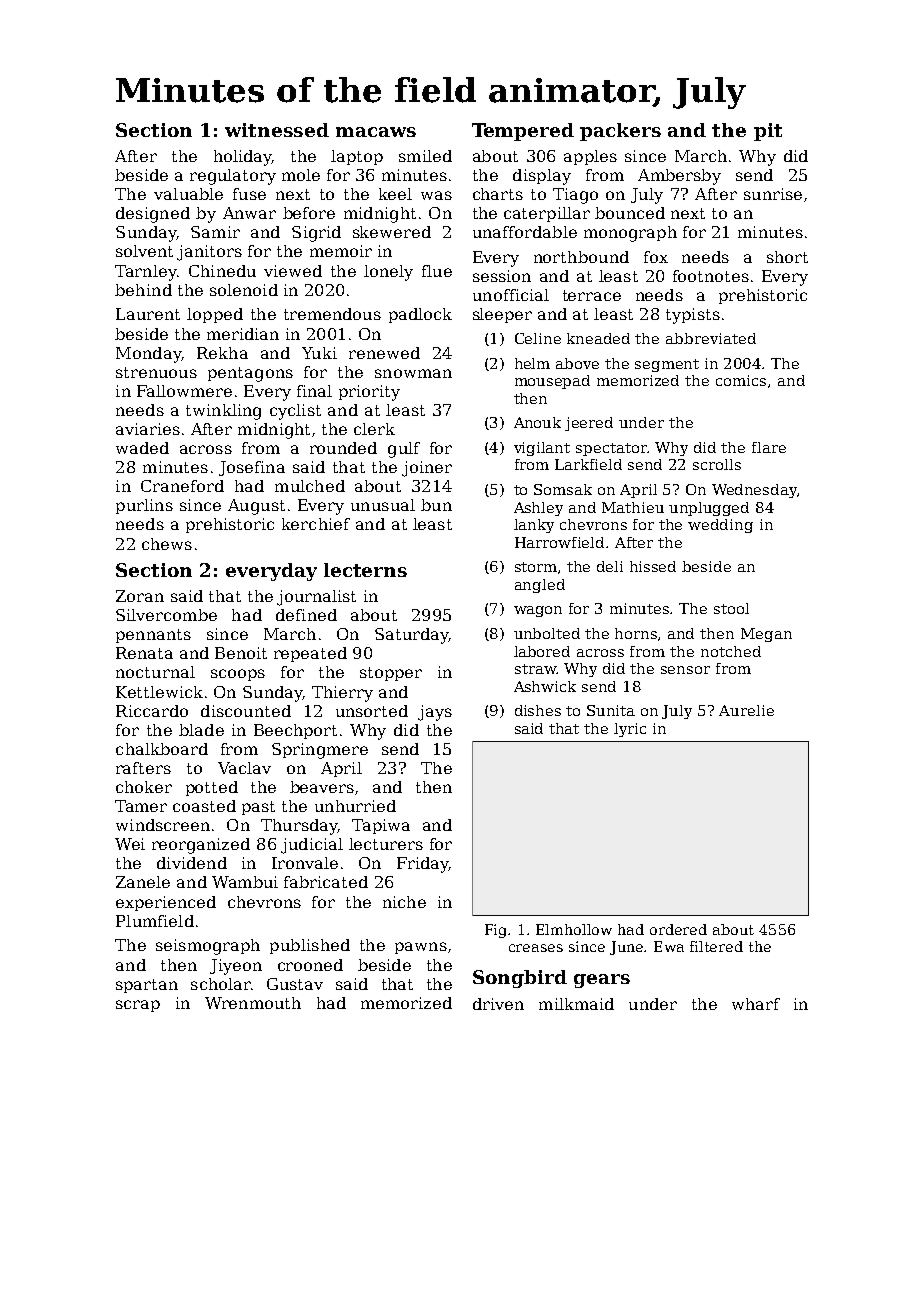  What do you see at coordinates (611, 710) in the screenshot?
I see `Sunita` at bounding box center [611, 710].
